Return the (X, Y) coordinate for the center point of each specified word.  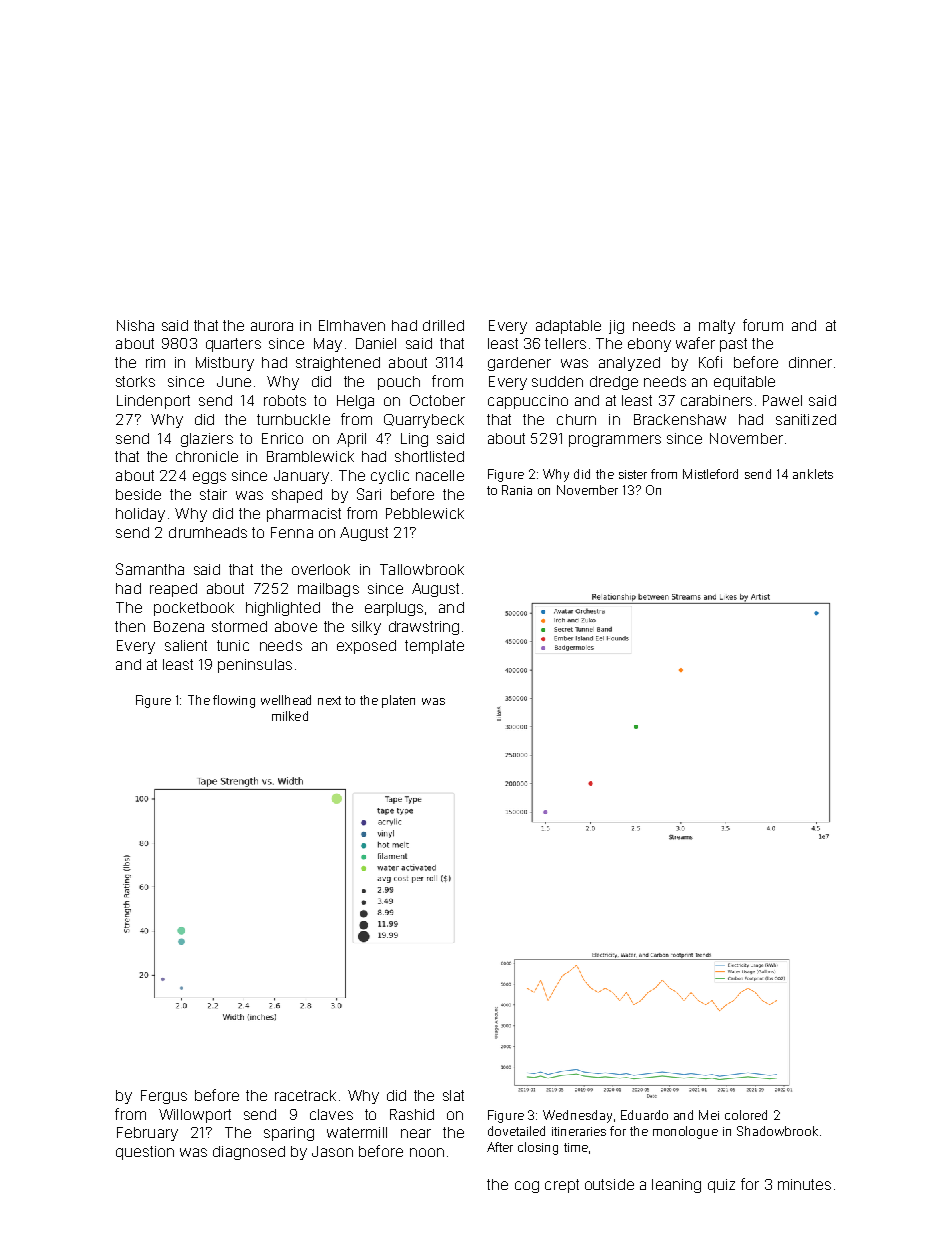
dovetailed (516, 1131)
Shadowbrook (777, 1131)
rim (155, 362)
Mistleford (710, 474)
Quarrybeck (424, 421)
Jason (332, 1151)
